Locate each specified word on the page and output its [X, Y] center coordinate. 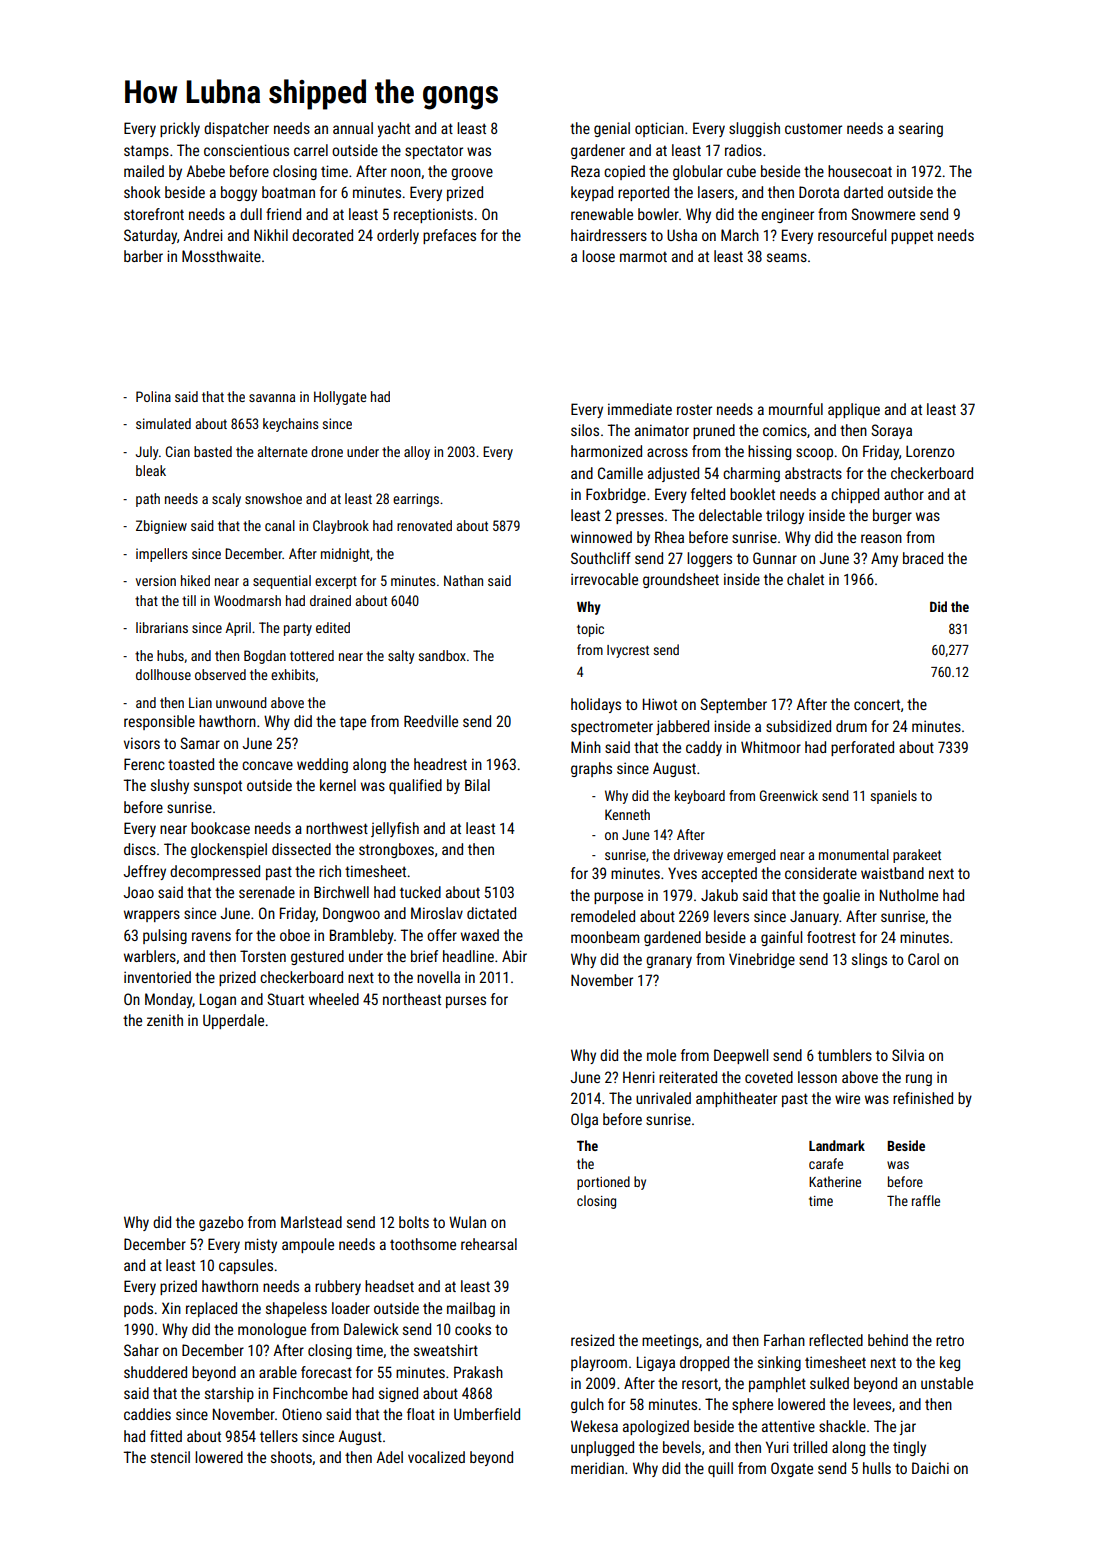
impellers [161, 555]
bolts [414, 1222]
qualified [415, 786]
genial [612, 129]
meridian [597, 1468]
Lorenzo [930, 451]
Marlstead [311, 1222]
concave [267, 765]
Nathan [463, 580]
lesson [817, 1077]
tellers [279, 1436]
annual [353, 128]
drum [851, 726]
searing [921, 129]
